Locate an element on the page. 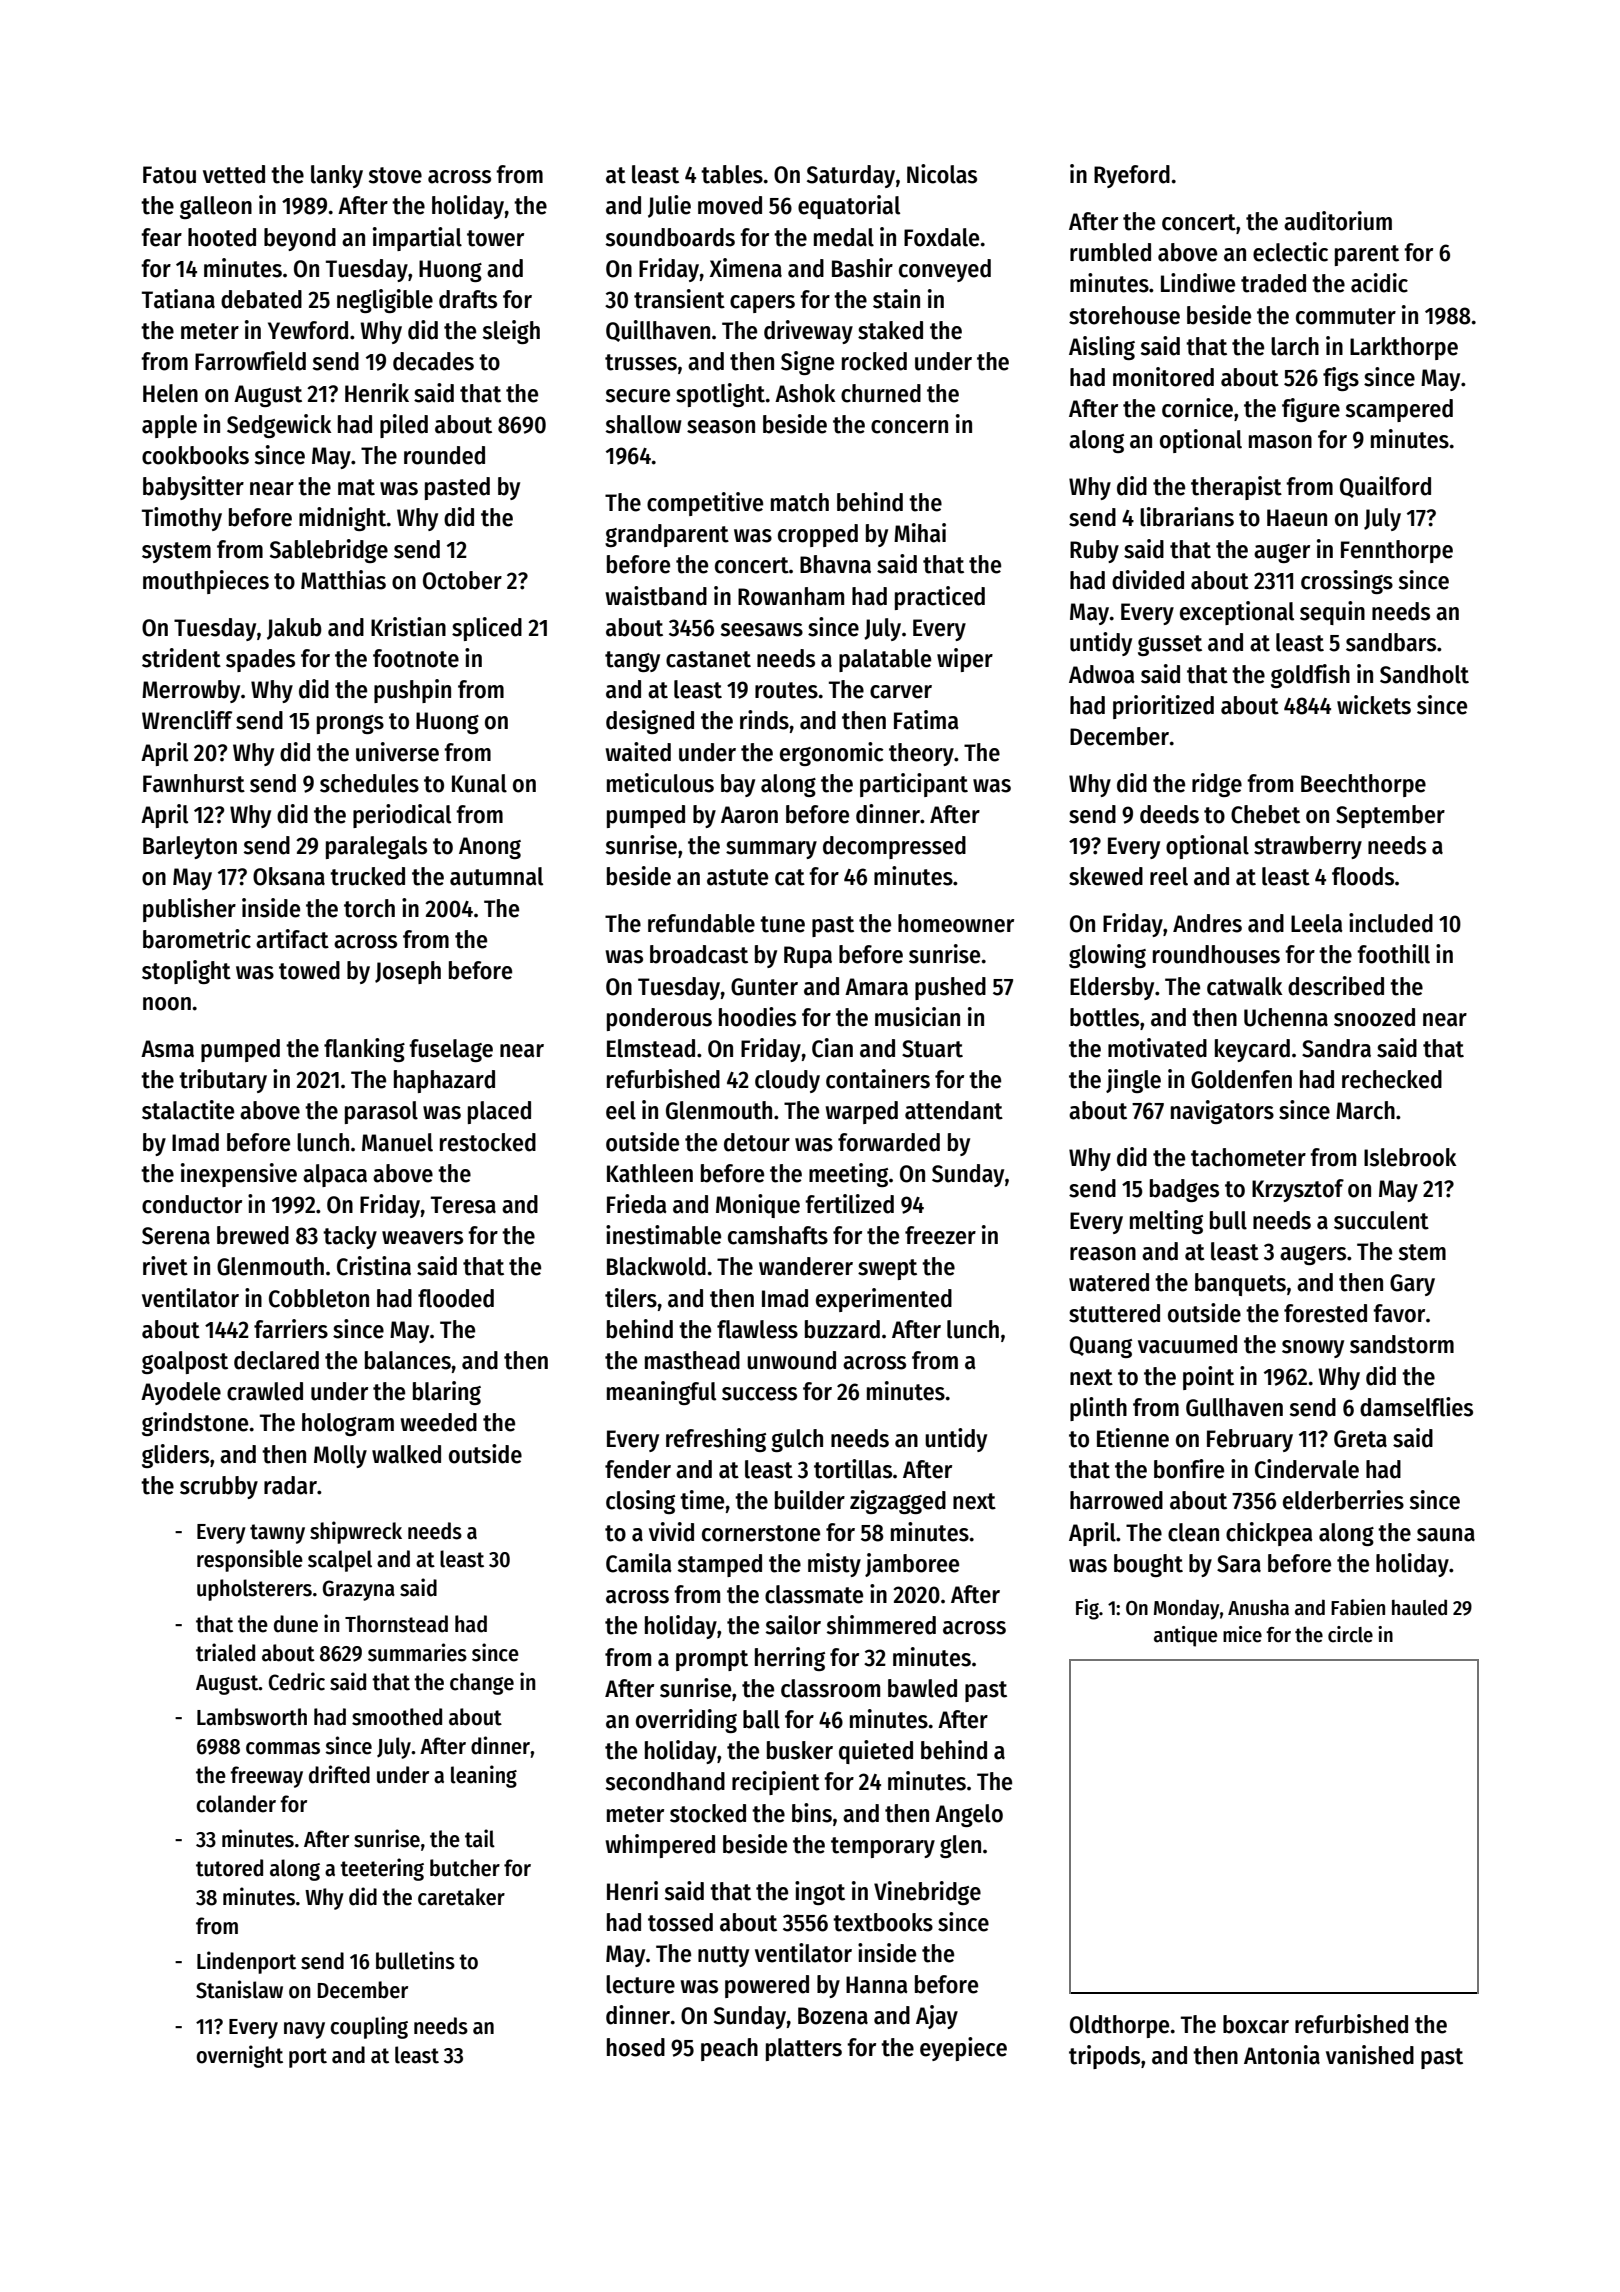 This page has height=2292, width=1620. barometric is located at coordinates (197, 939).
